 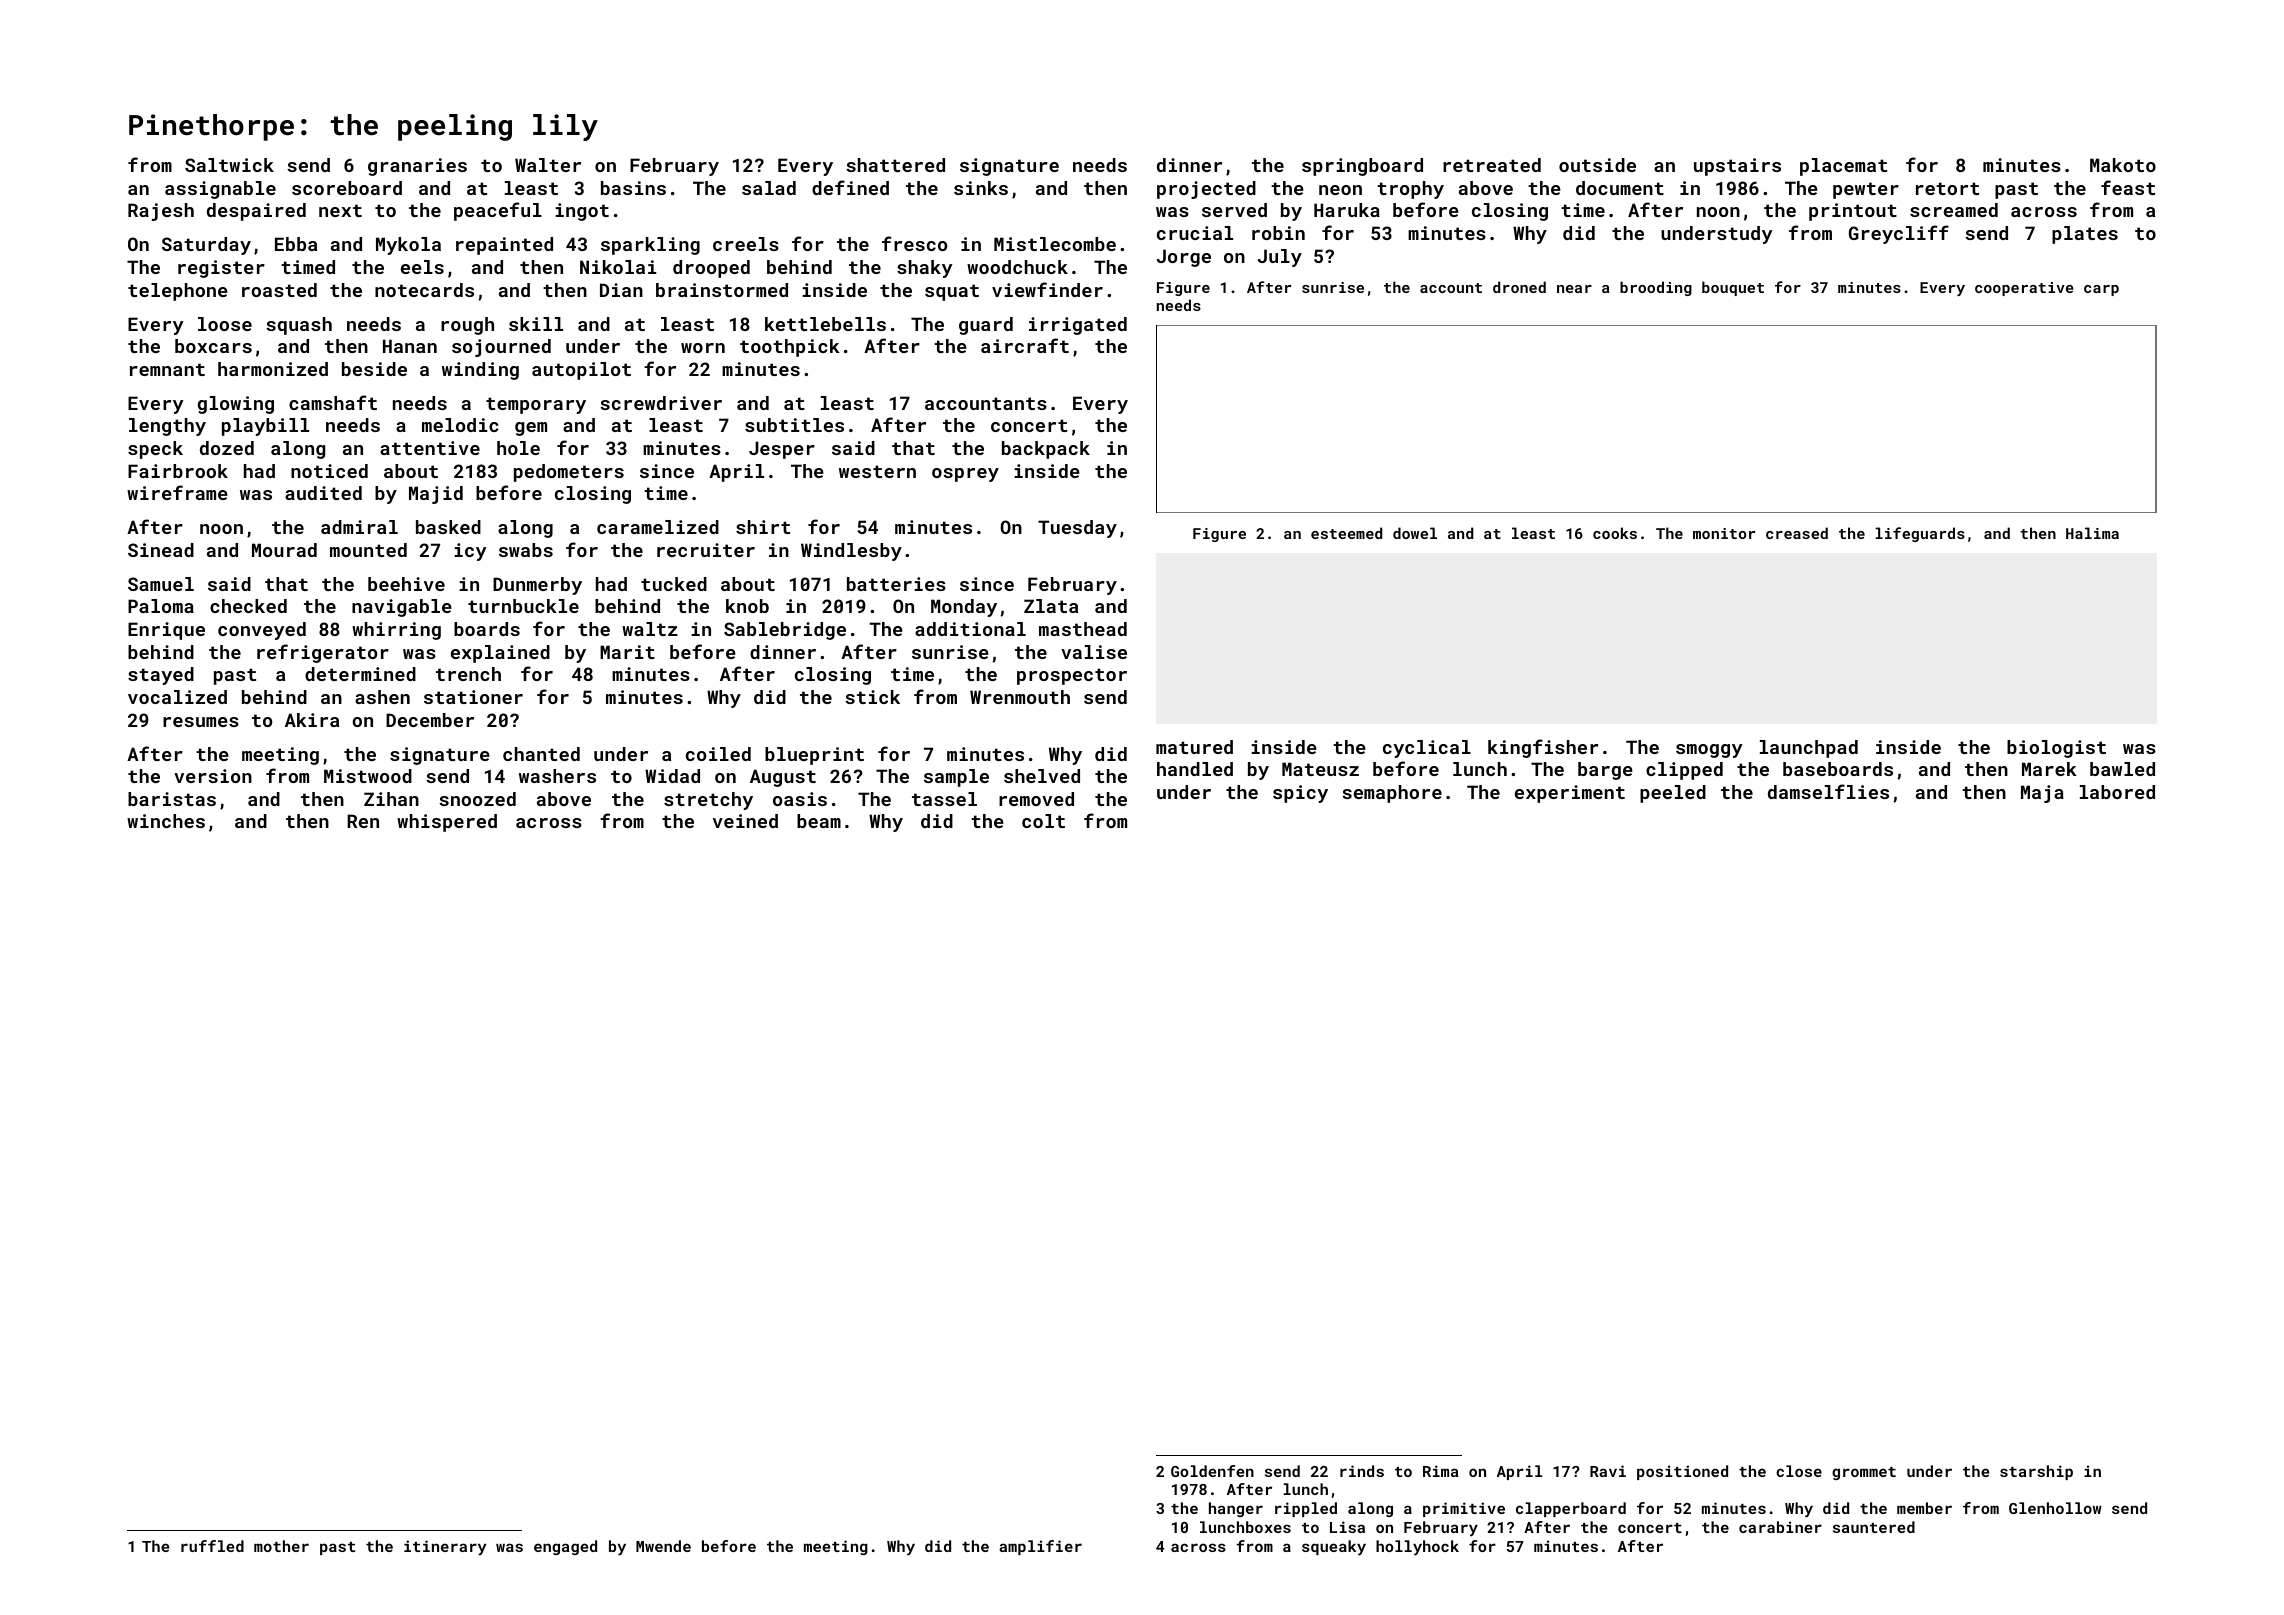 What do you see at coordinates (229, 165) in the image?
I see `Saltwick` at bounding box center [229, 165].
